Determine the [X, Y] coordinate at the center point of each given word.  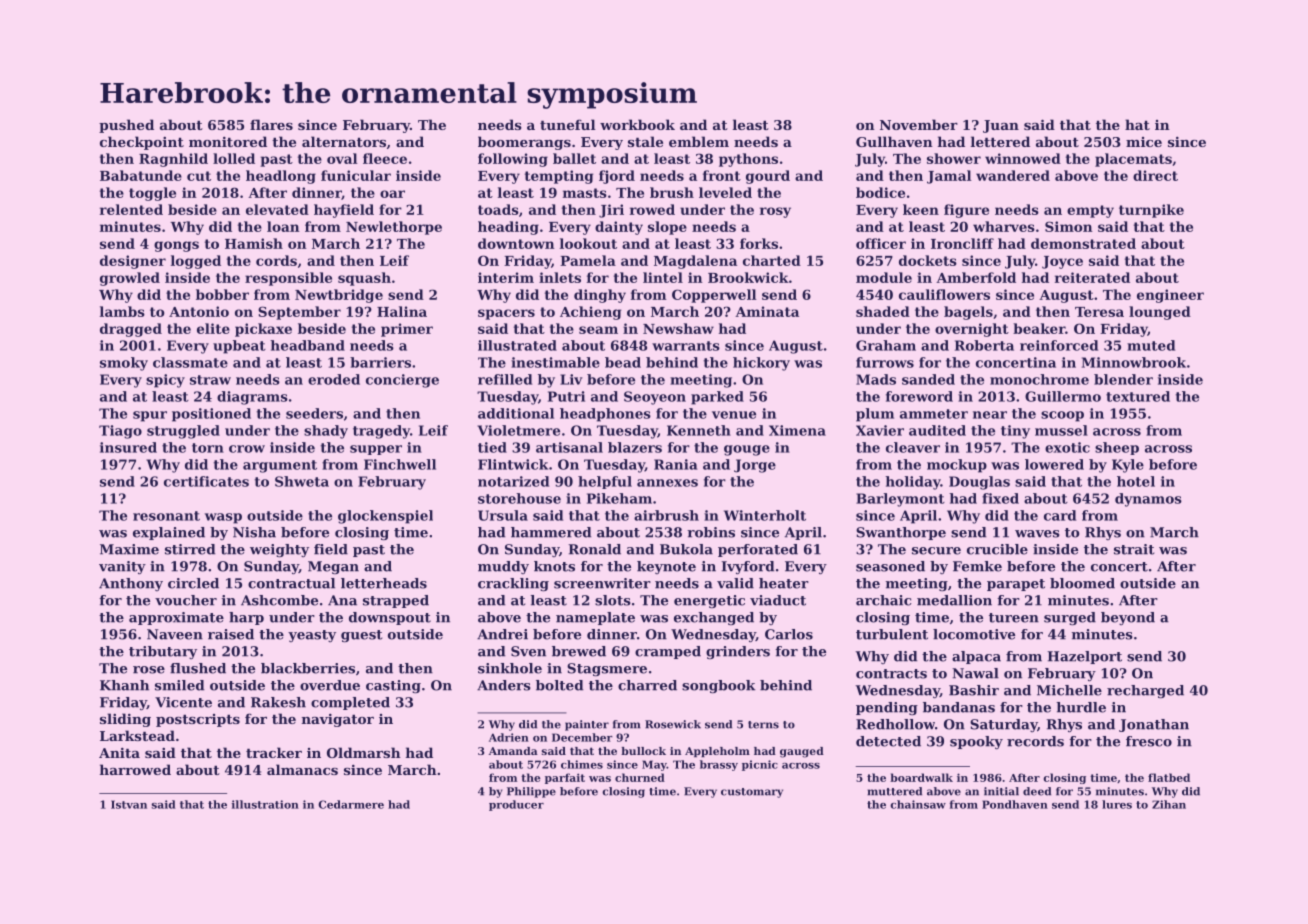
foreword [919, 396]
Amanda [513, 751]
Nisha [254, 532]
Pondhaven [1015, 804]
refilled [505, 379]
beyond [1128, 618]
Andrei [502, 634]
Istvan [129, 804]
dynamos [1148, 500]
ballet [574, 158]
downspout [390, 618]
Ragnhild [173, 160]
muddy [503, 567]
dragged [131, 330]
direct [1155, 175]
